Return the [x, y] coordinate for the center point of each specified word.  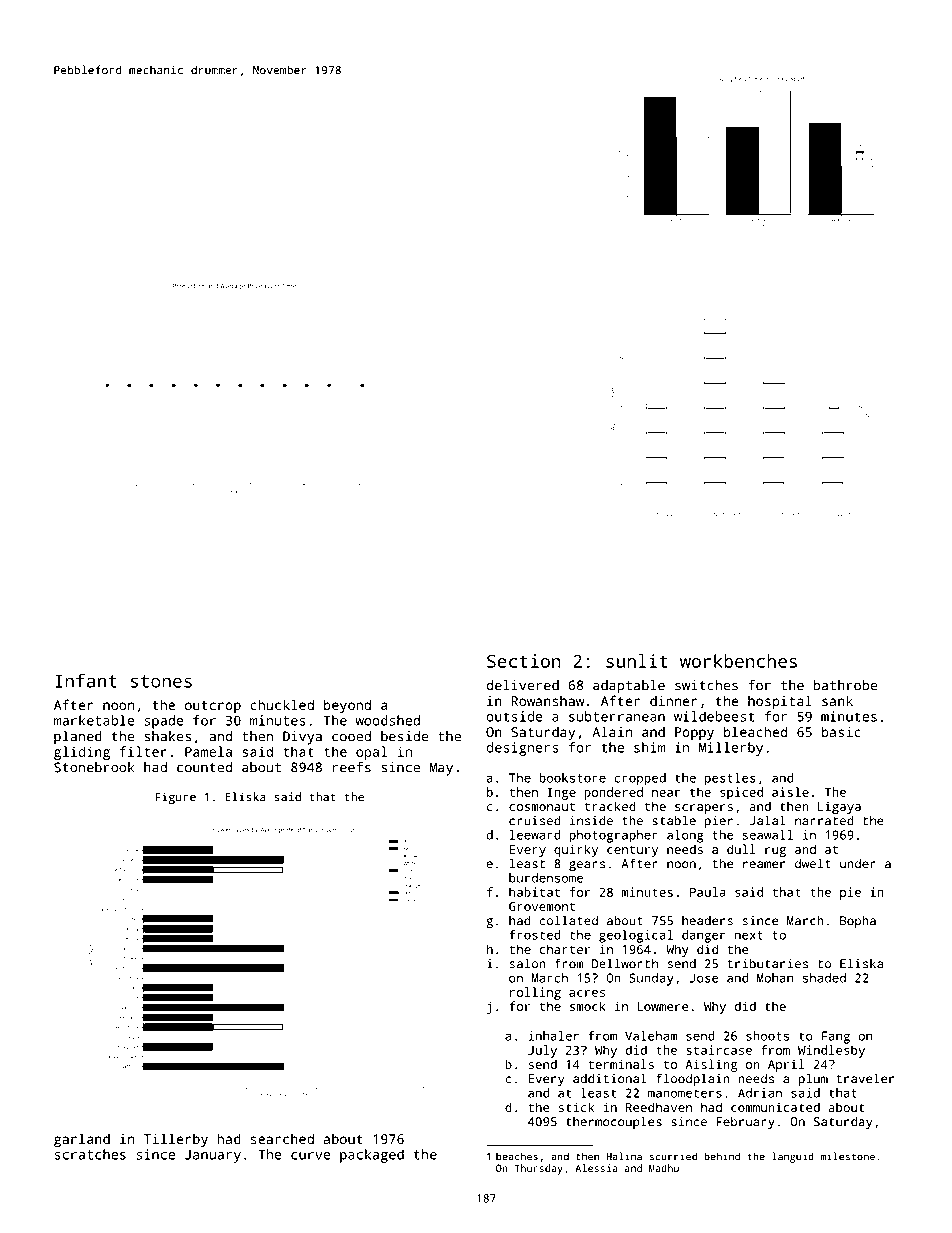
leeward [535, 835]
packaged [372, 1156]
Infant [86, 680]
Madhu [664, 1168]
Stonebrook [94, 767]
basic [841, 731]
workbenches [738, 661]
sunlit [637, 661]
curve [311, 1156]
